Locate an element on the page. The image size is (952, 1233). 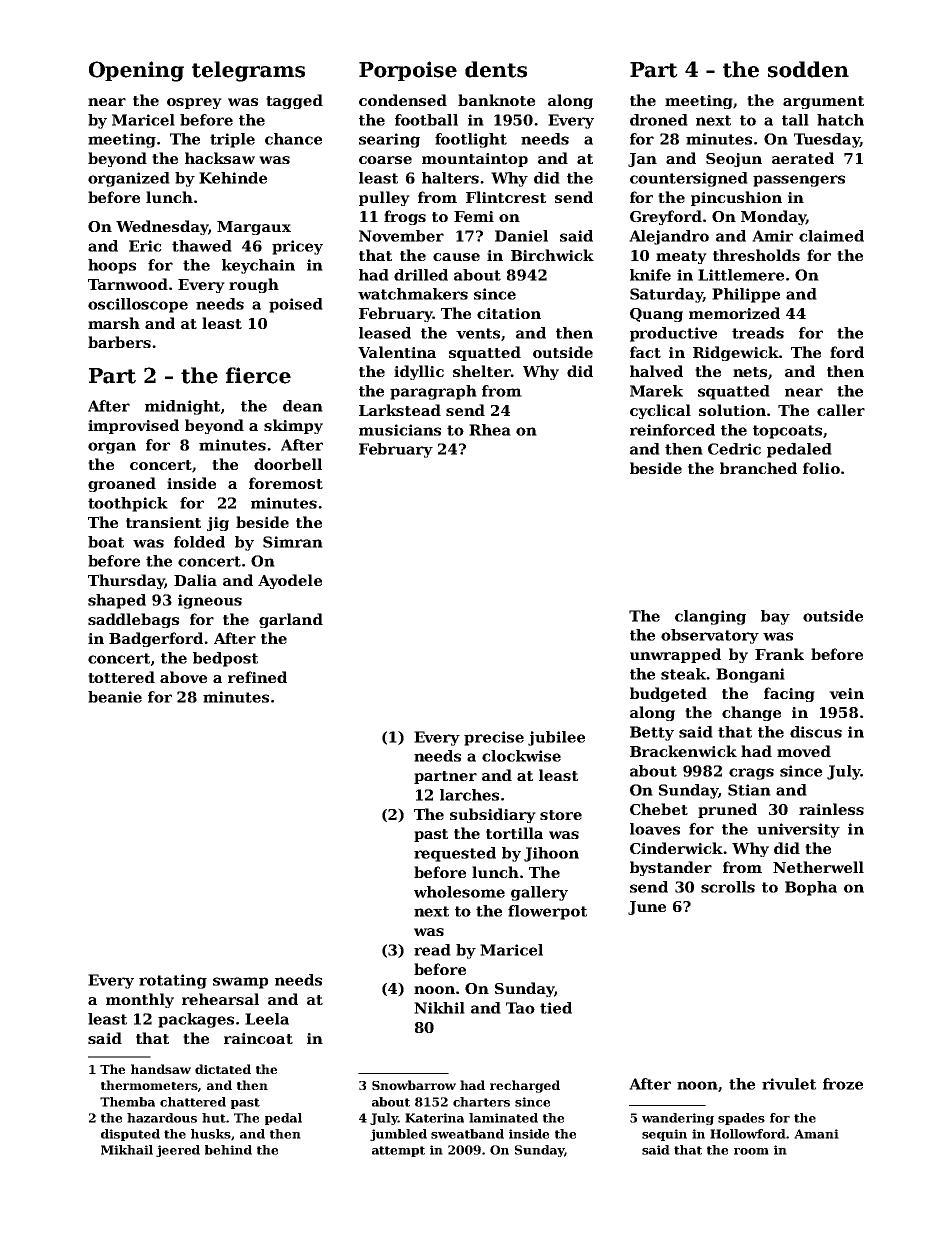
Porpoise is located at coordinates (408, 71).
